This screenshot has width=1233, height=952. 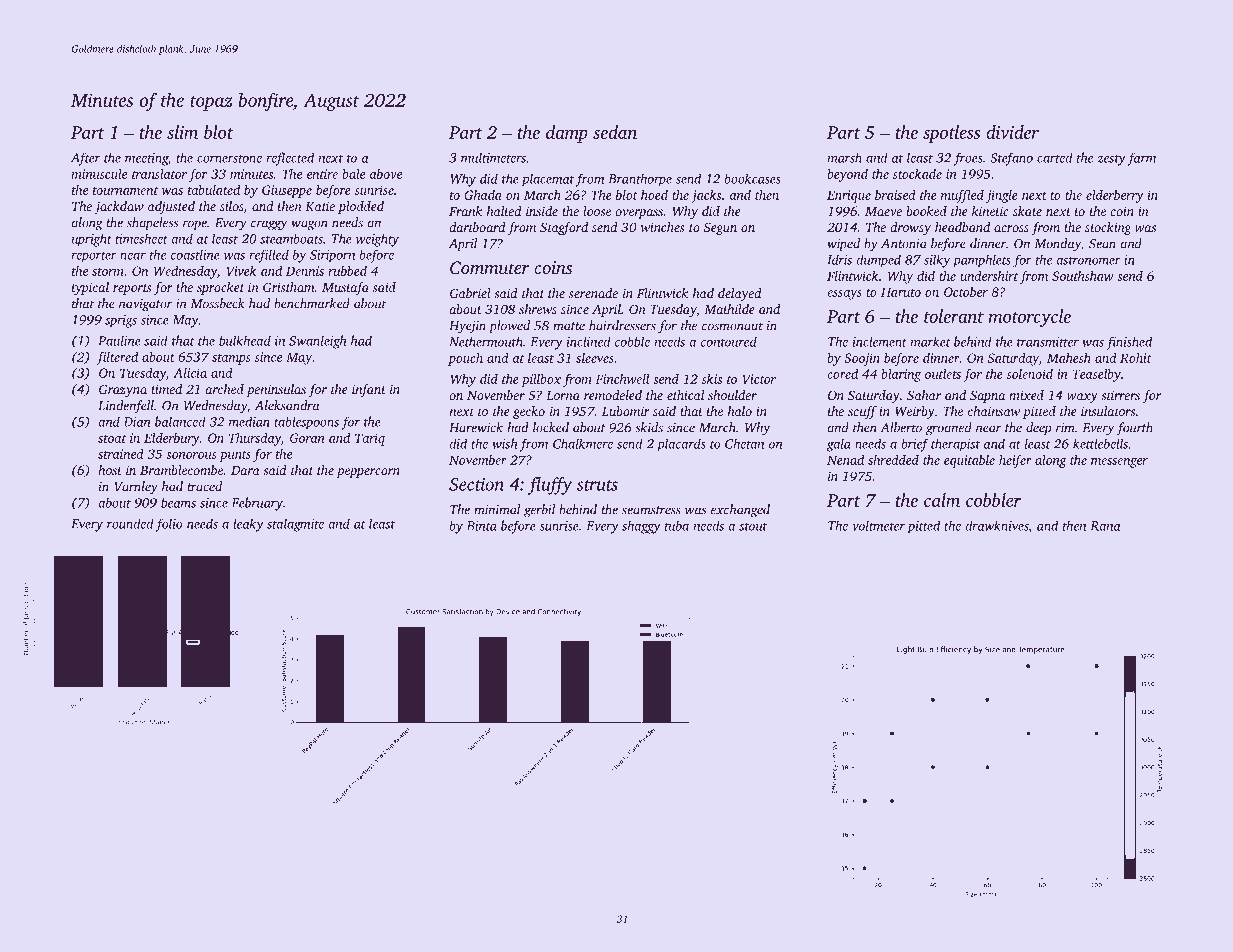 What do you see at coordinates (1002, 196) in the screenshot?
I see `jingle` at bounding box center [1002, 196].
